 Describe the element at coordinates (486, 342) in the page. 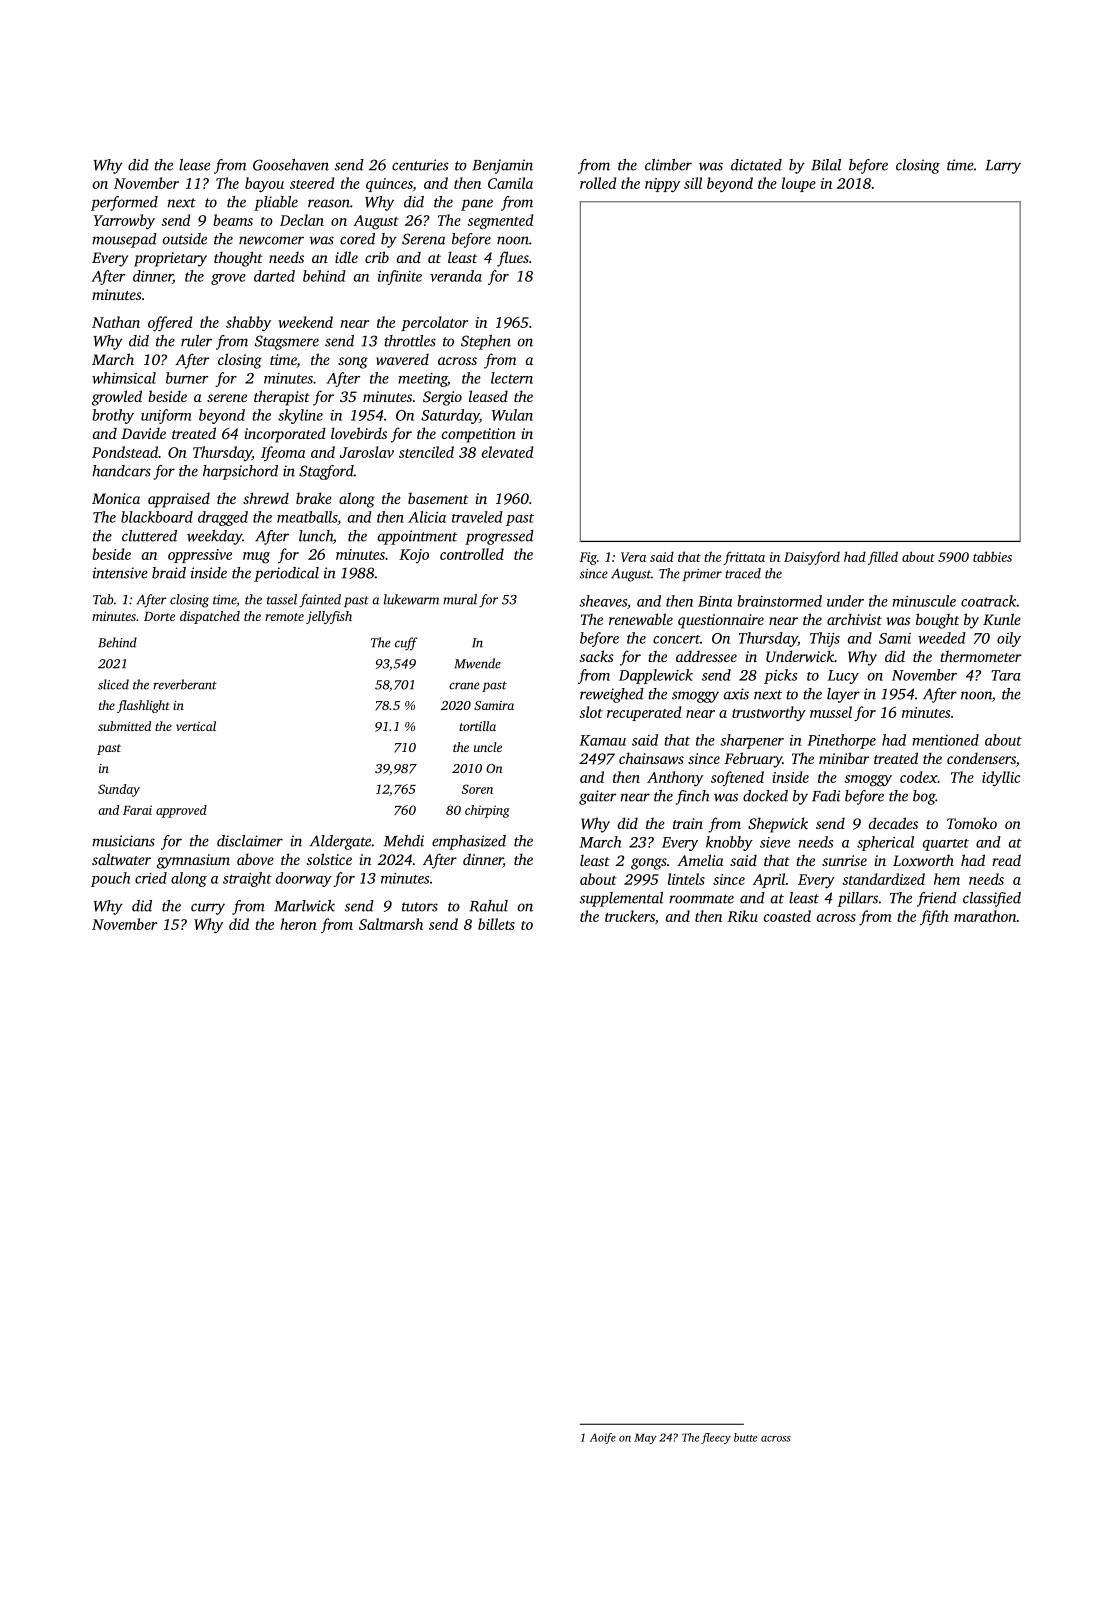

I see `Stephen` at that location.
